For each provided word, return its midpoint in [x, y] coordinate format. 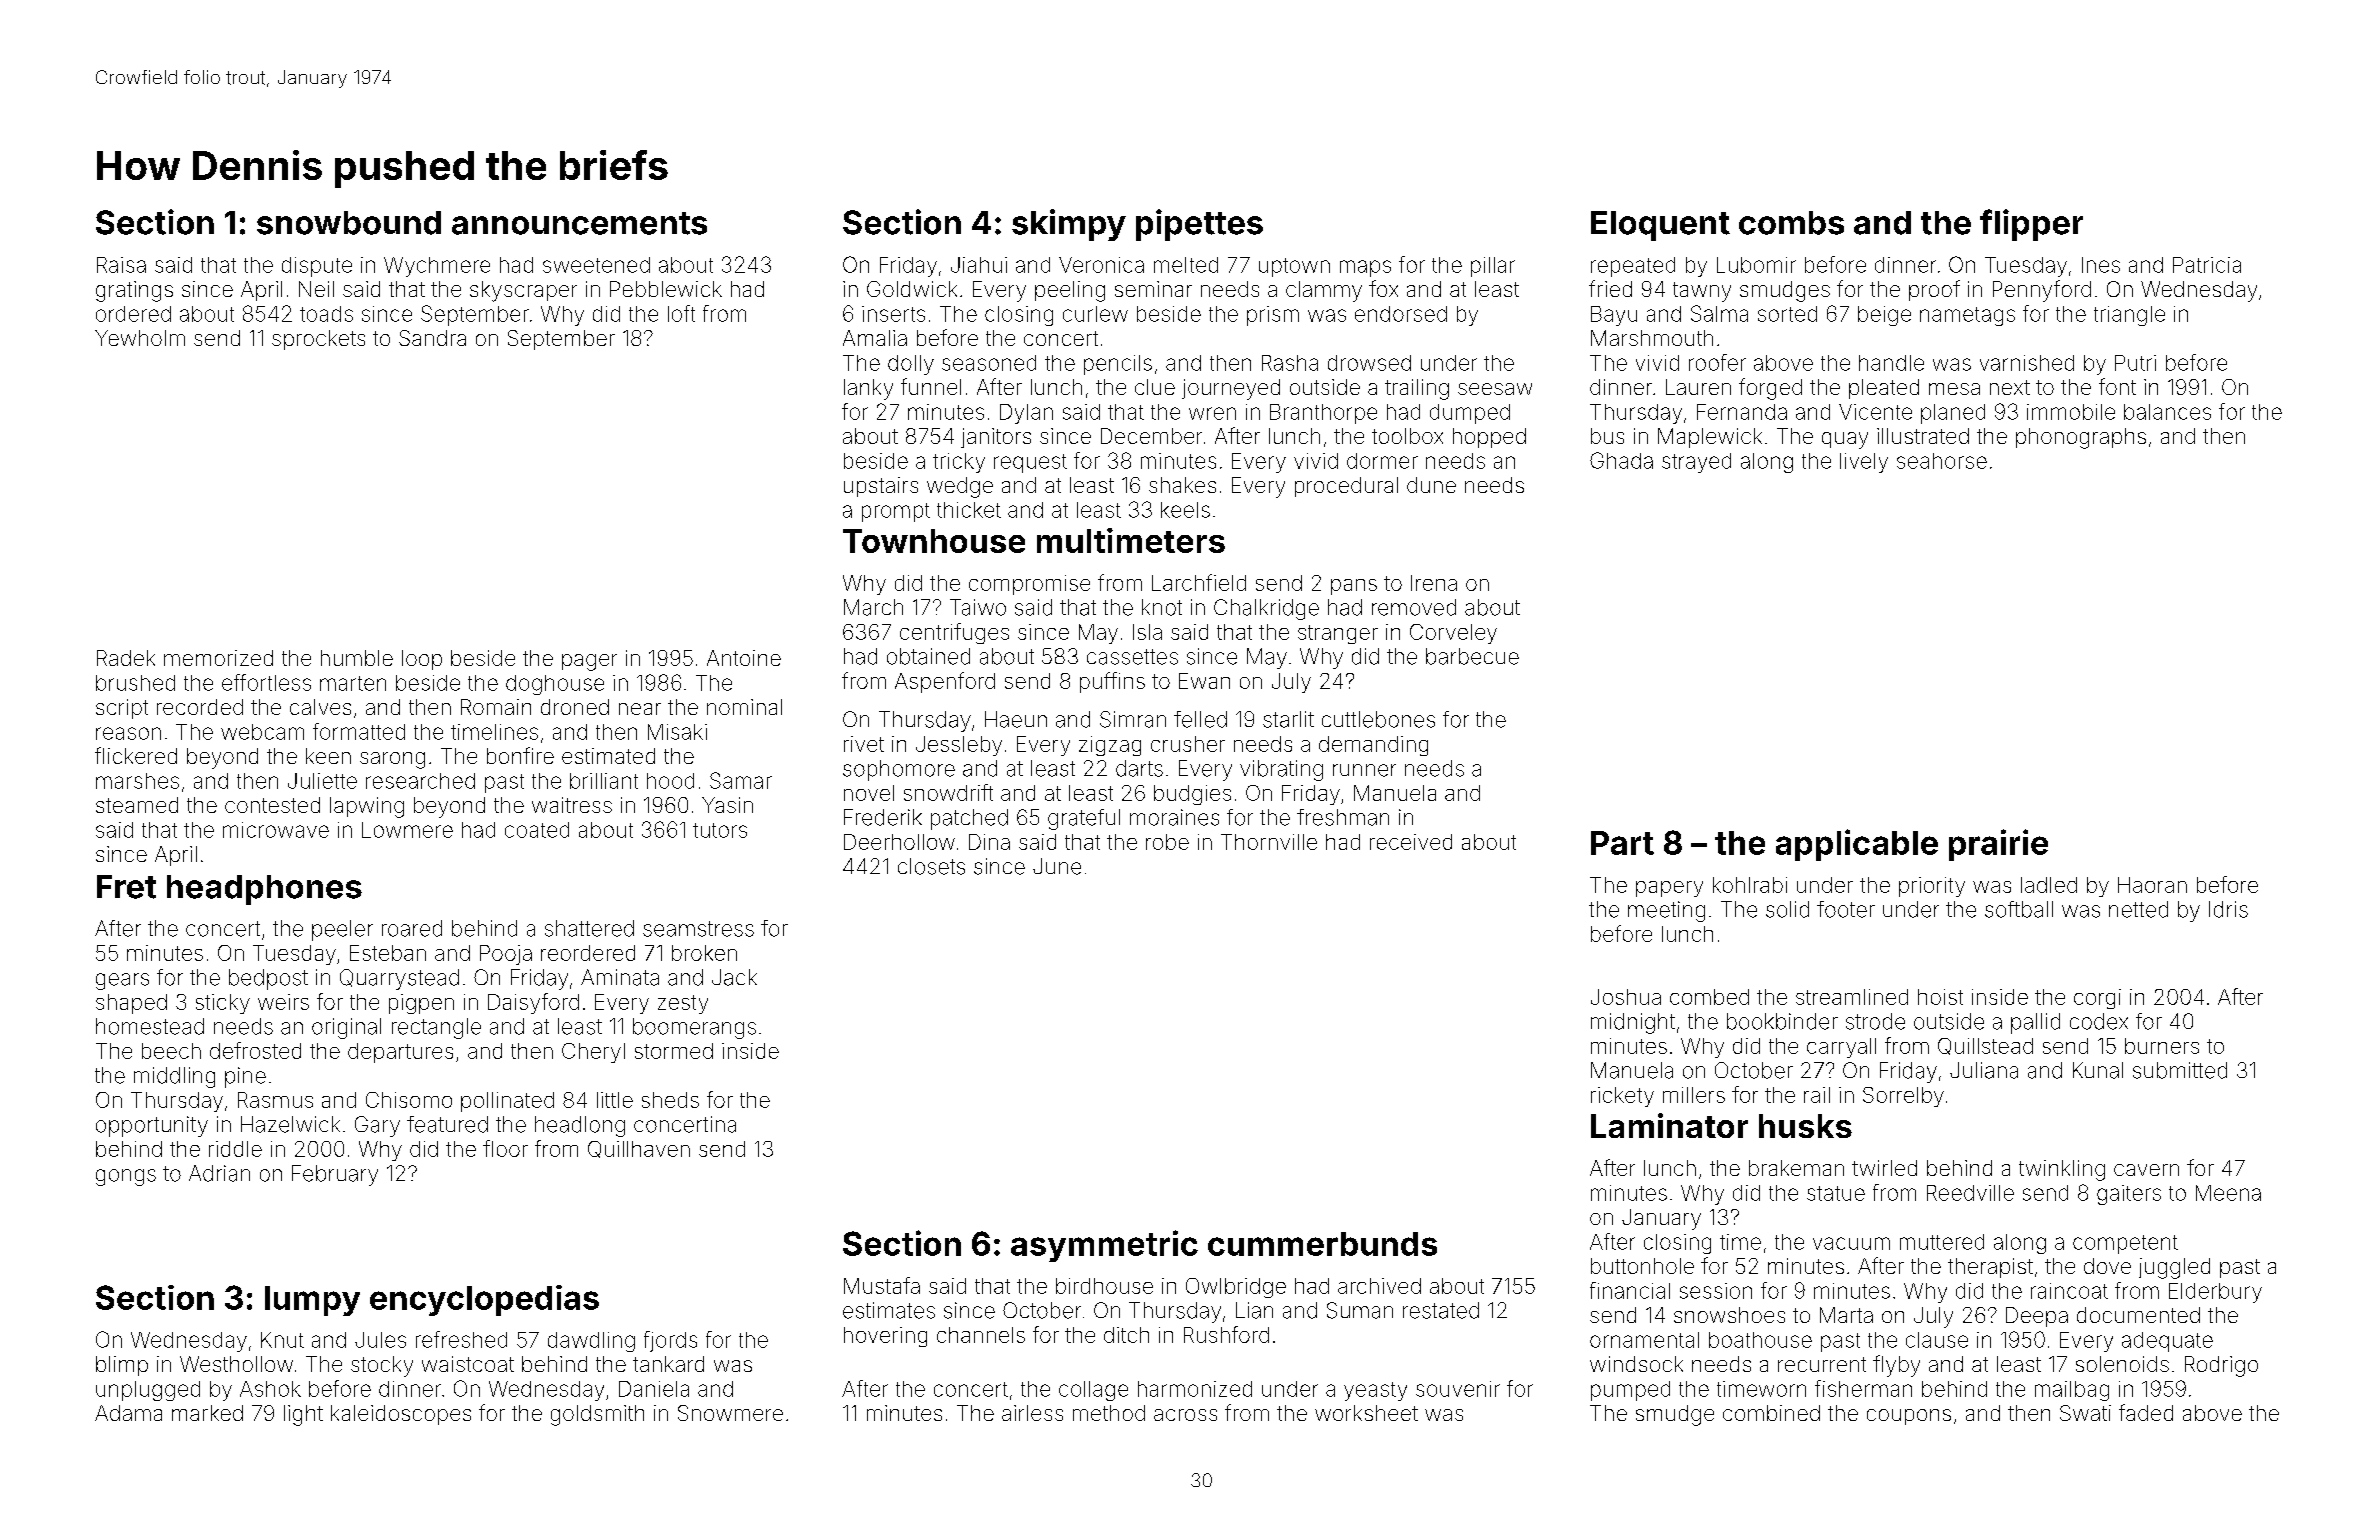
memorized [218, 658]
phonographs [2081, 438]
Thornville [1269, 842]
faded [2146, 1412]
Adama [128, 1413]
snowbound [349, 223]
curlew [1095, 314]
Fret [126, 887]
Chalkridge [1266, 609]
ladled [2049, 885]
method [1109, 1413]
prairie [1998, 845]
